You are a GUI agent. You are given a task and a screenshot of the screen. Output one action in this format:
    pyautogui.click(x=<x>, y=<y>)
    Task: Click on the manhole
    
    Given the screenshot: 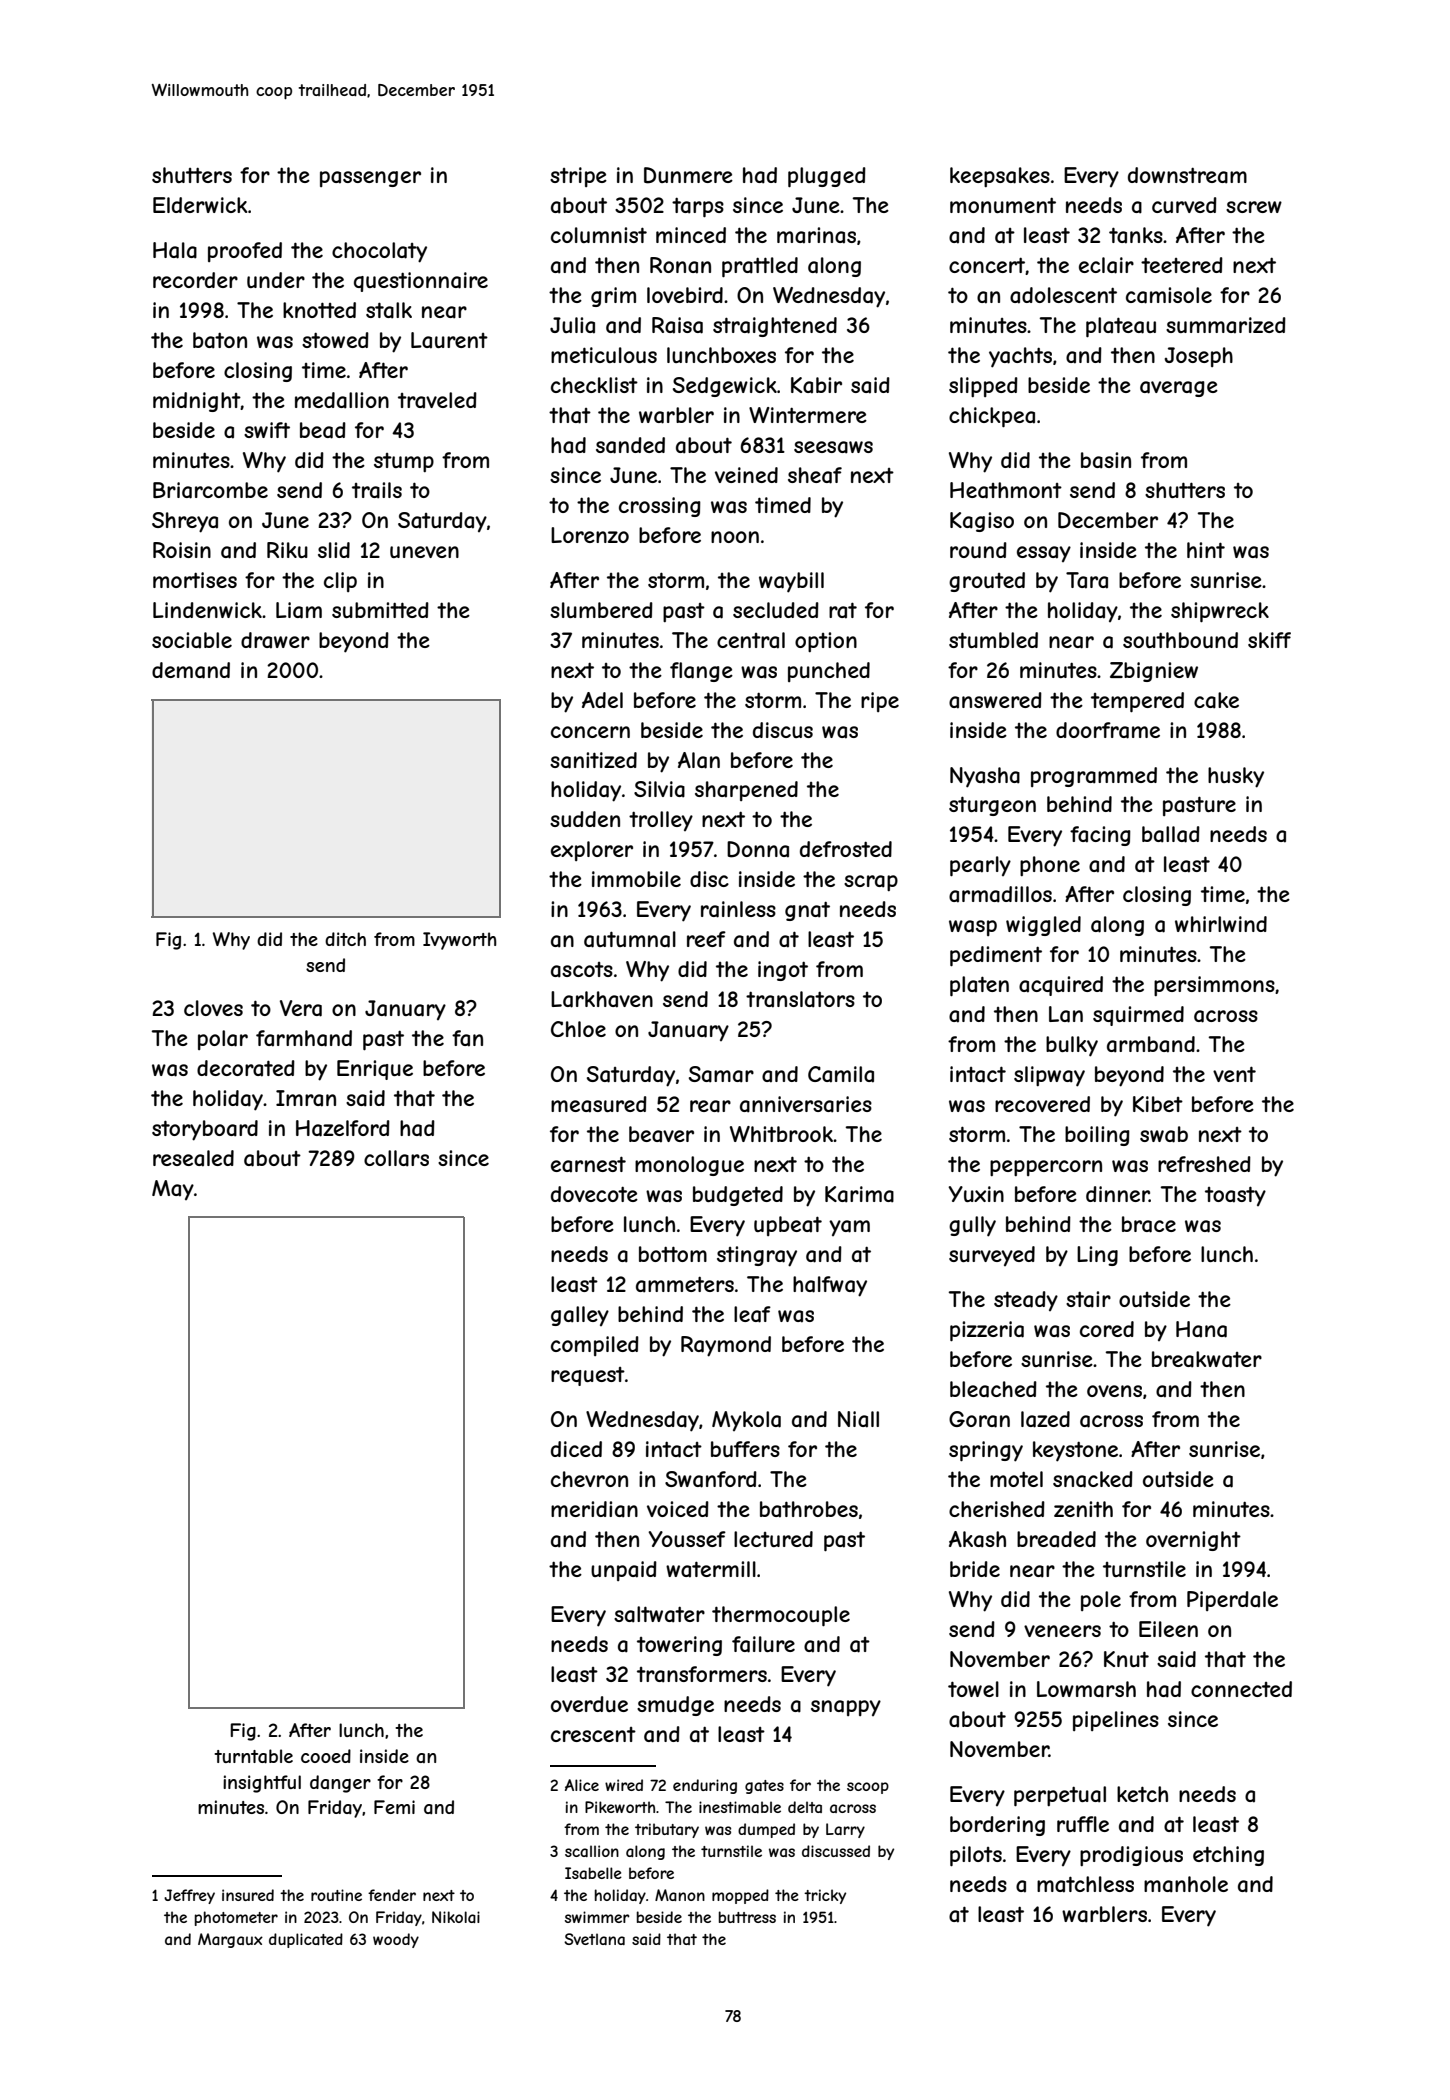 What is the action you would take?
    pyautogui.click(x=1186, y=1884)
